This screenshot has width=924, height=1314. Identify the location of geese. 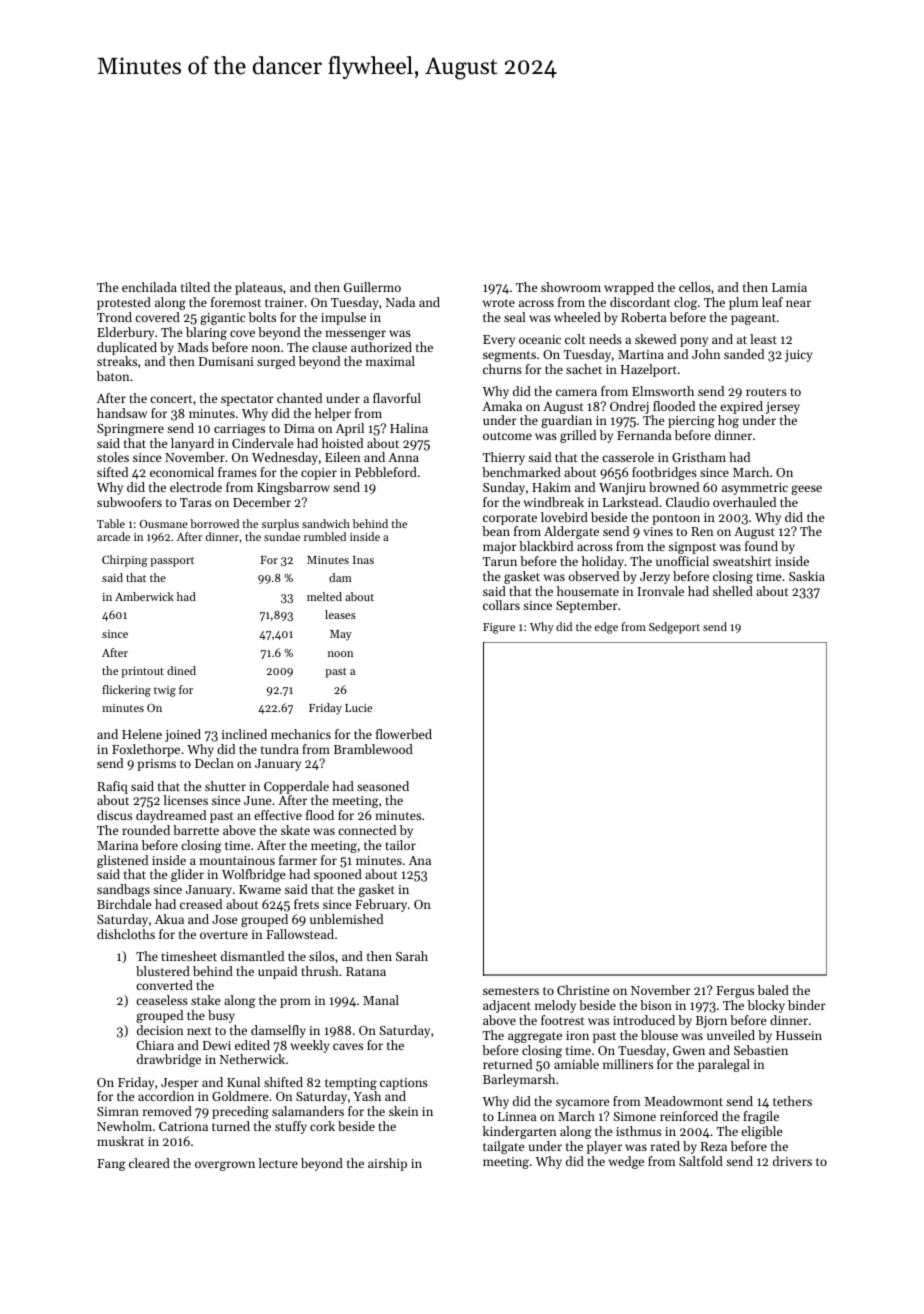
(806, 490).
